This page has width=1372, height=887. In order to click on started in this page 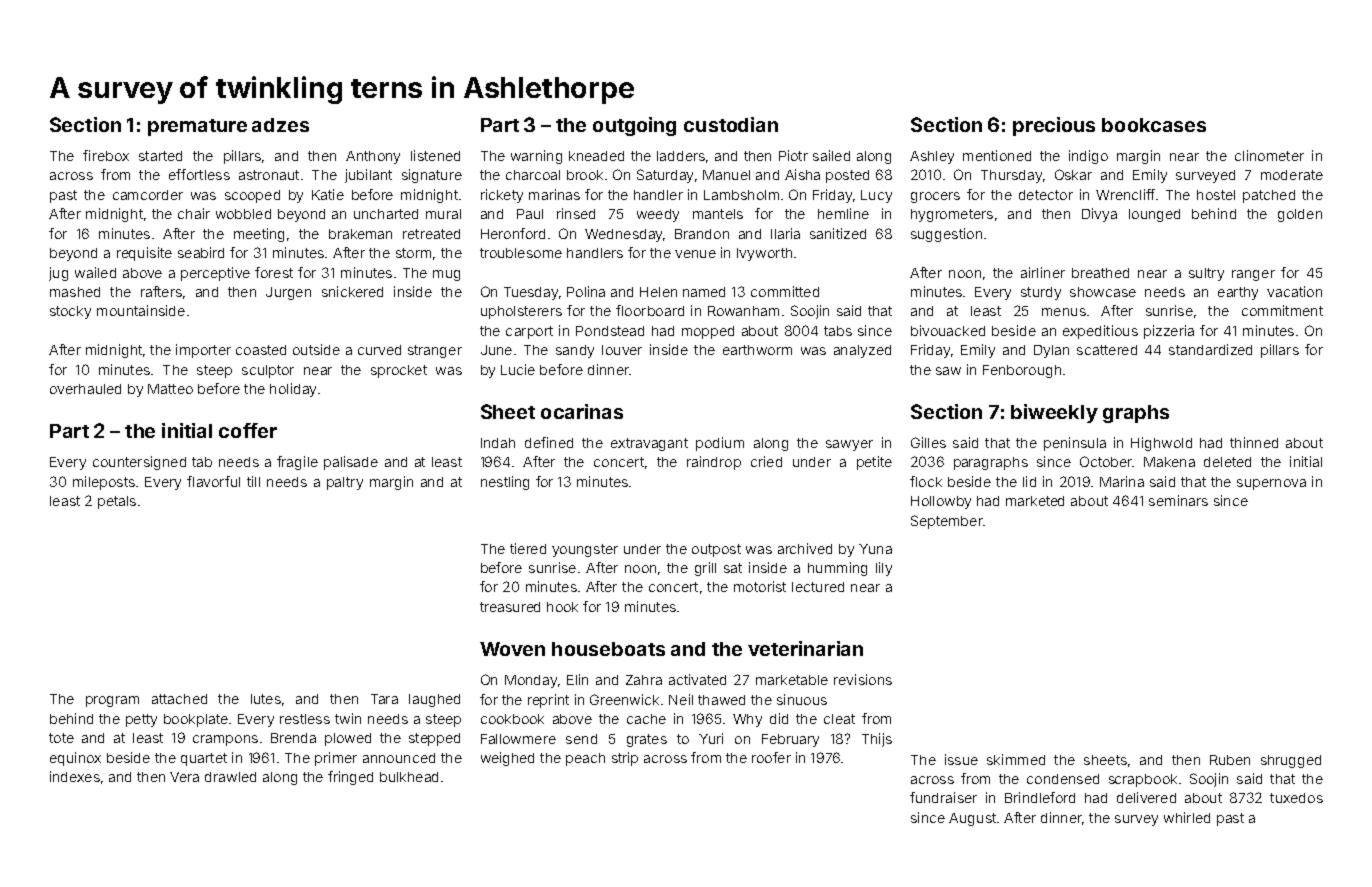, I will do `click(160, 156)`.
